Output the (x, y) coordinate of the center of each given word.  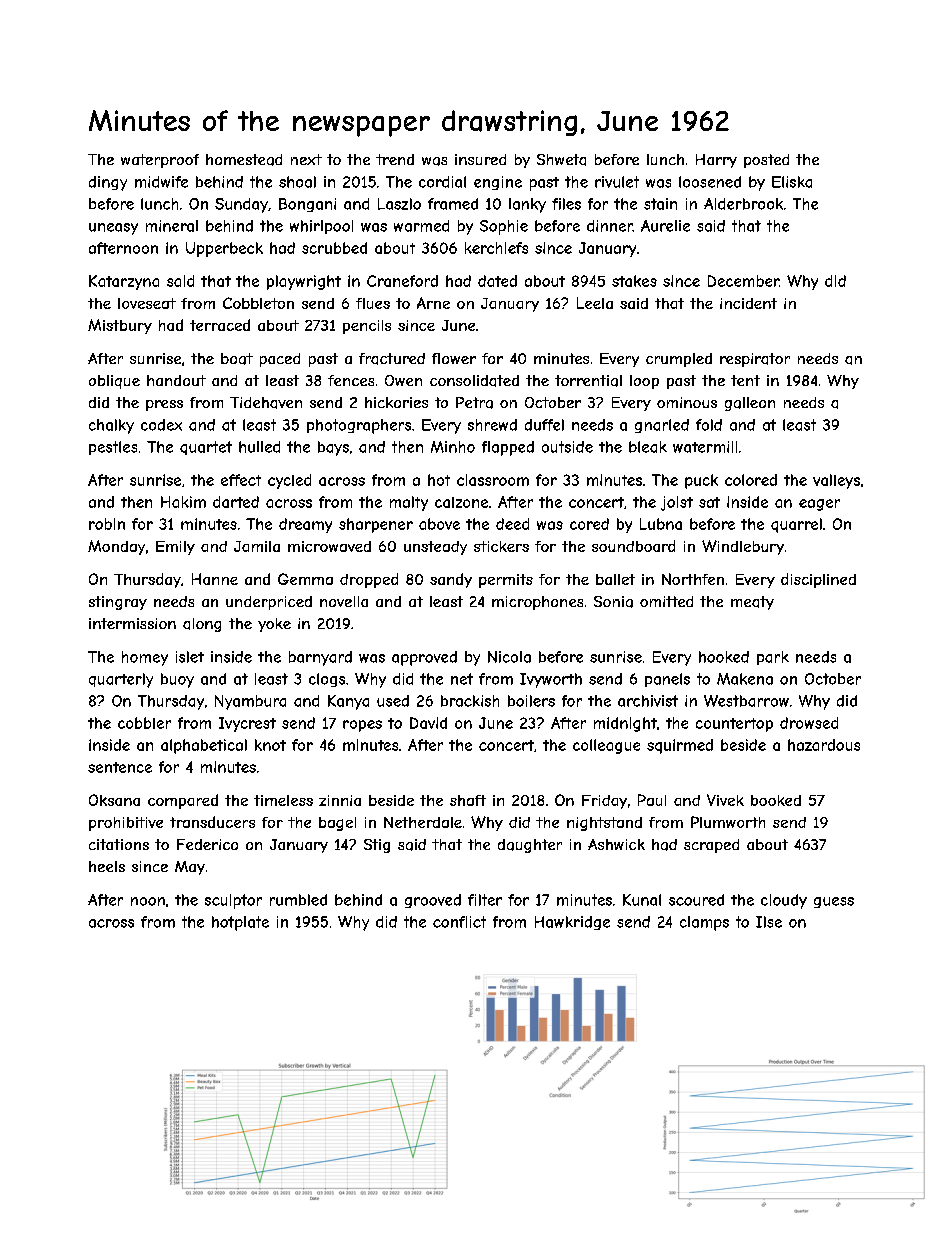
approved (424, 658)
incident (748, 303)
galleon (750, 404)
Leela (595, 303)
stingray (118, 603)
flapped (508, 448)
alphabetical (204, 746)
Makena (745, 679)
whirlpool (321, 227)
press (164, 405)
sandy (451, 580)
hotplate (240, 923)
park (773, 658)
